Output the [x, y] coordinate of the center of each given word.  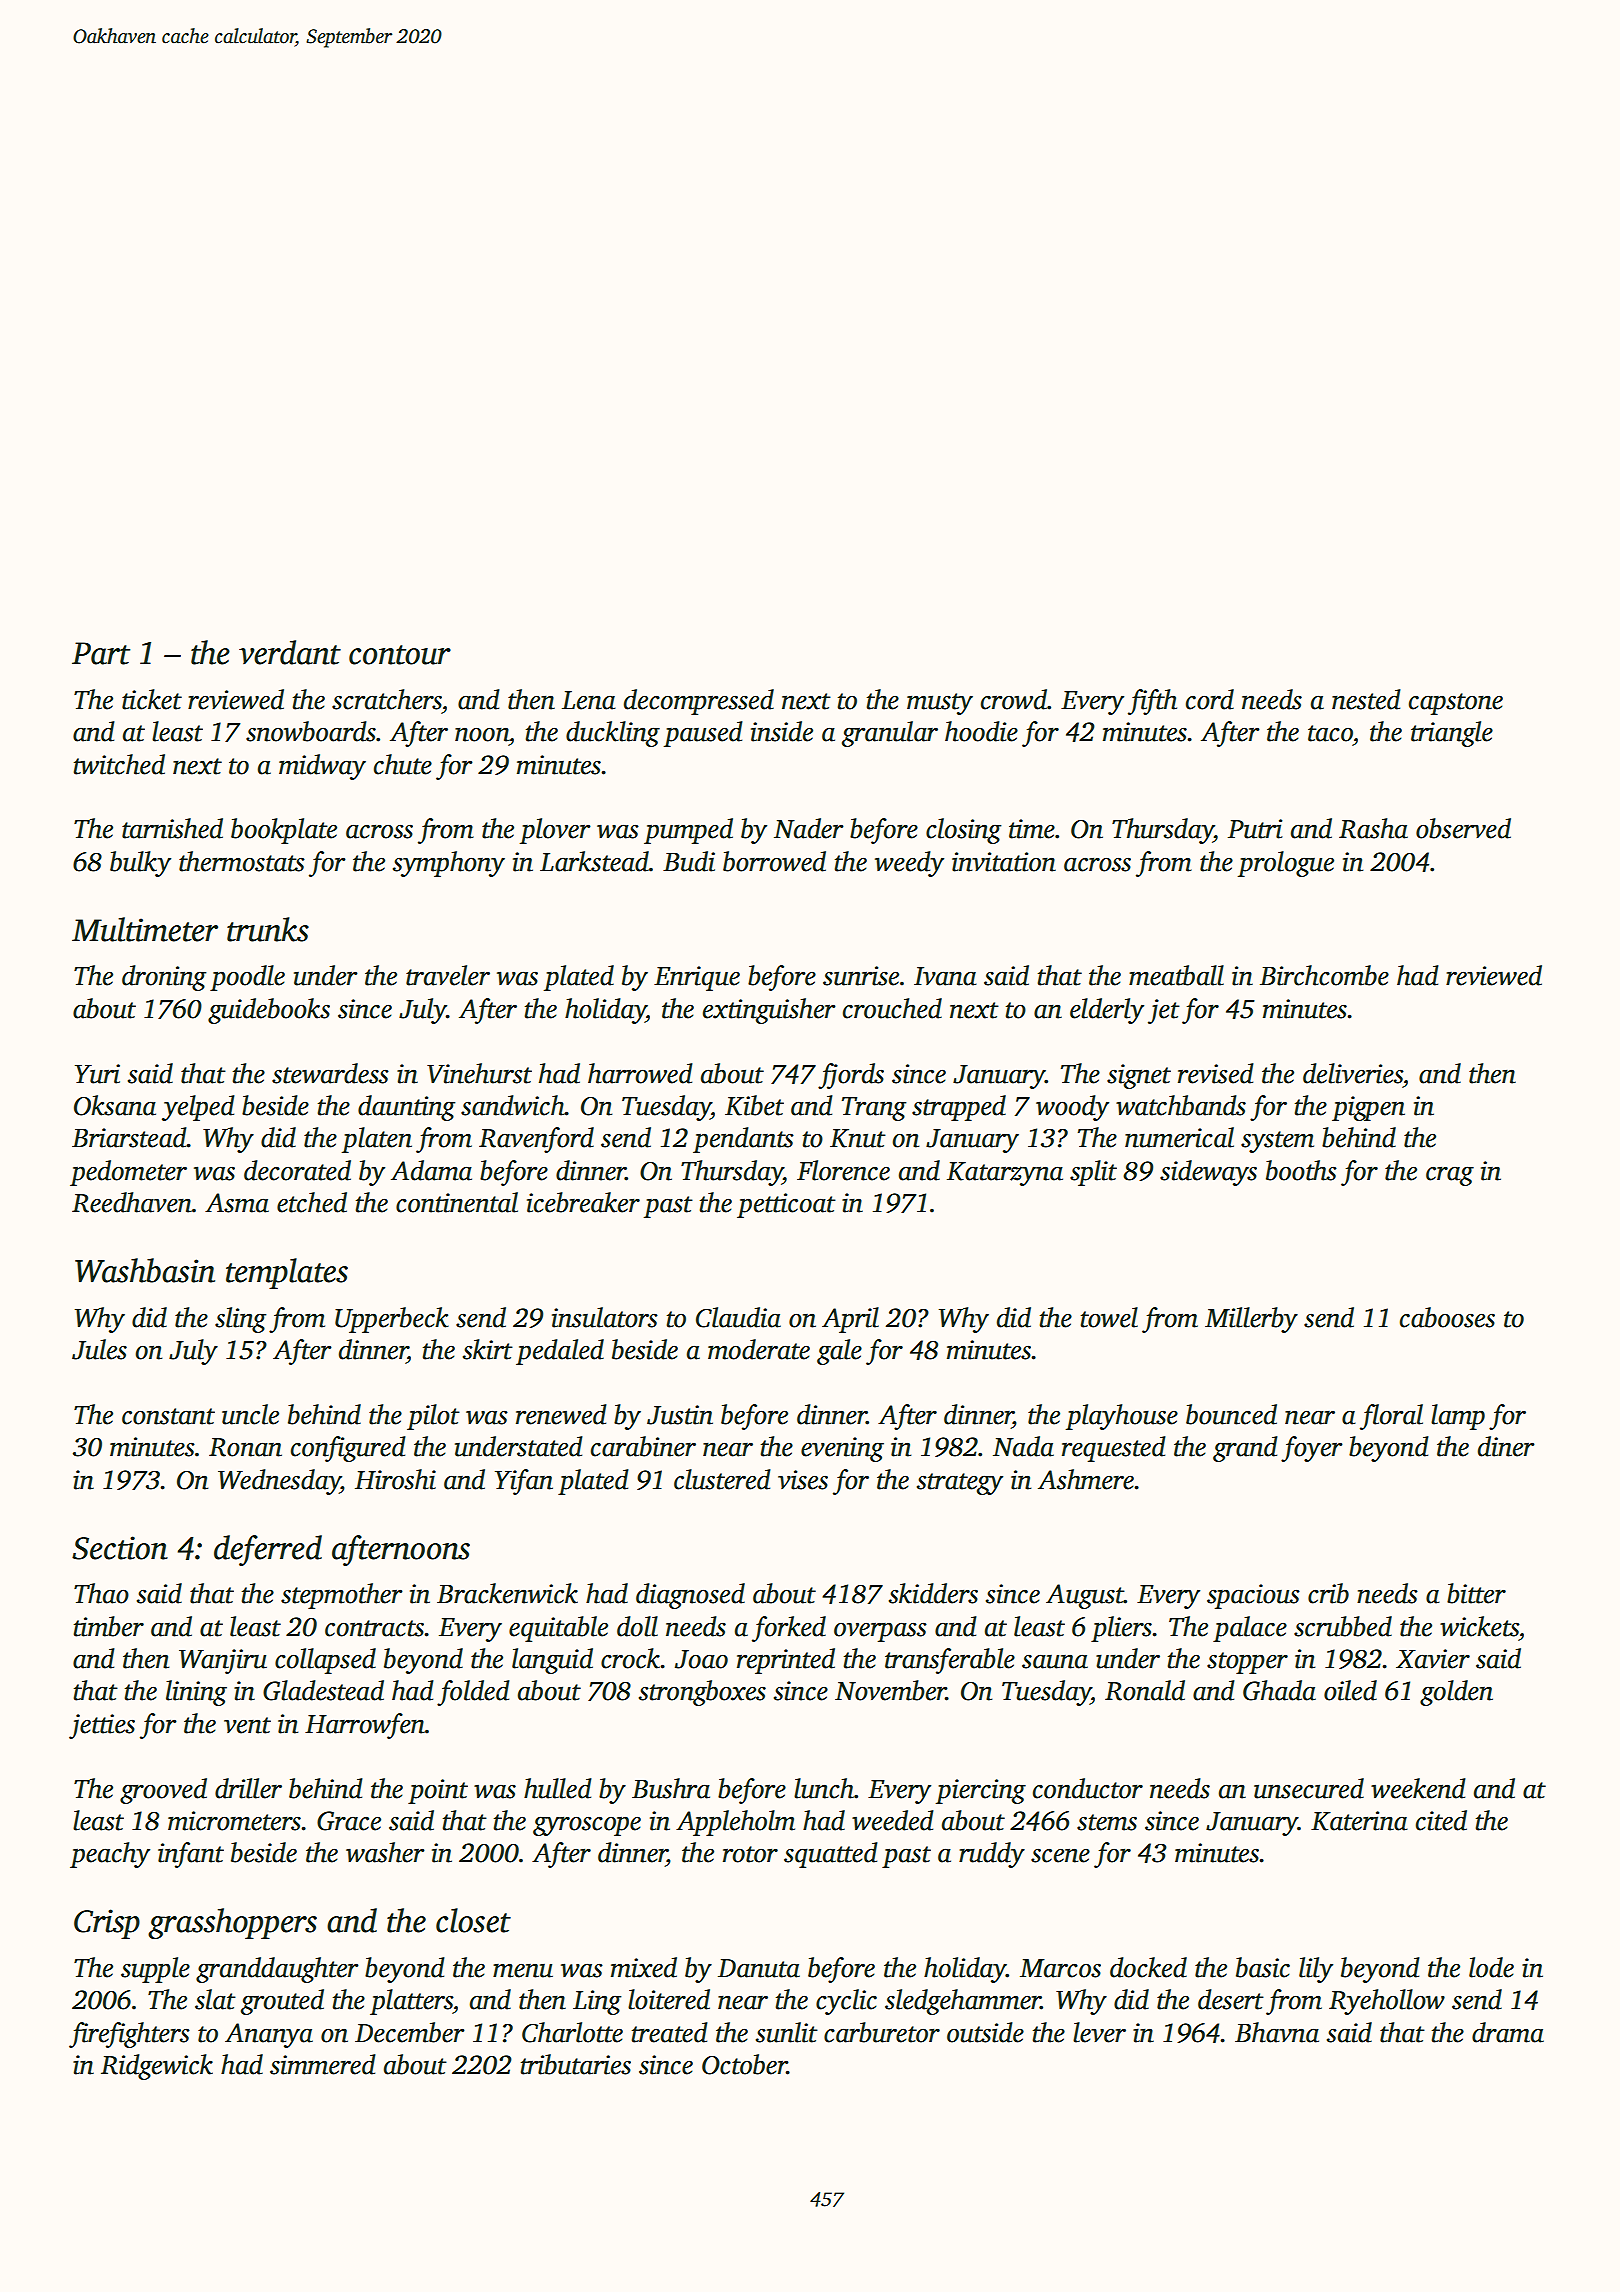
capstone [1456, 704]
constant [168, 1416]
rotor [750, 1854]
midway [322, 767]
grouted [282, 2002]
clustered [722, 1479]
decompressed [699, 702]
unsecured [1309, 1788]
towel [1109, 1317]
